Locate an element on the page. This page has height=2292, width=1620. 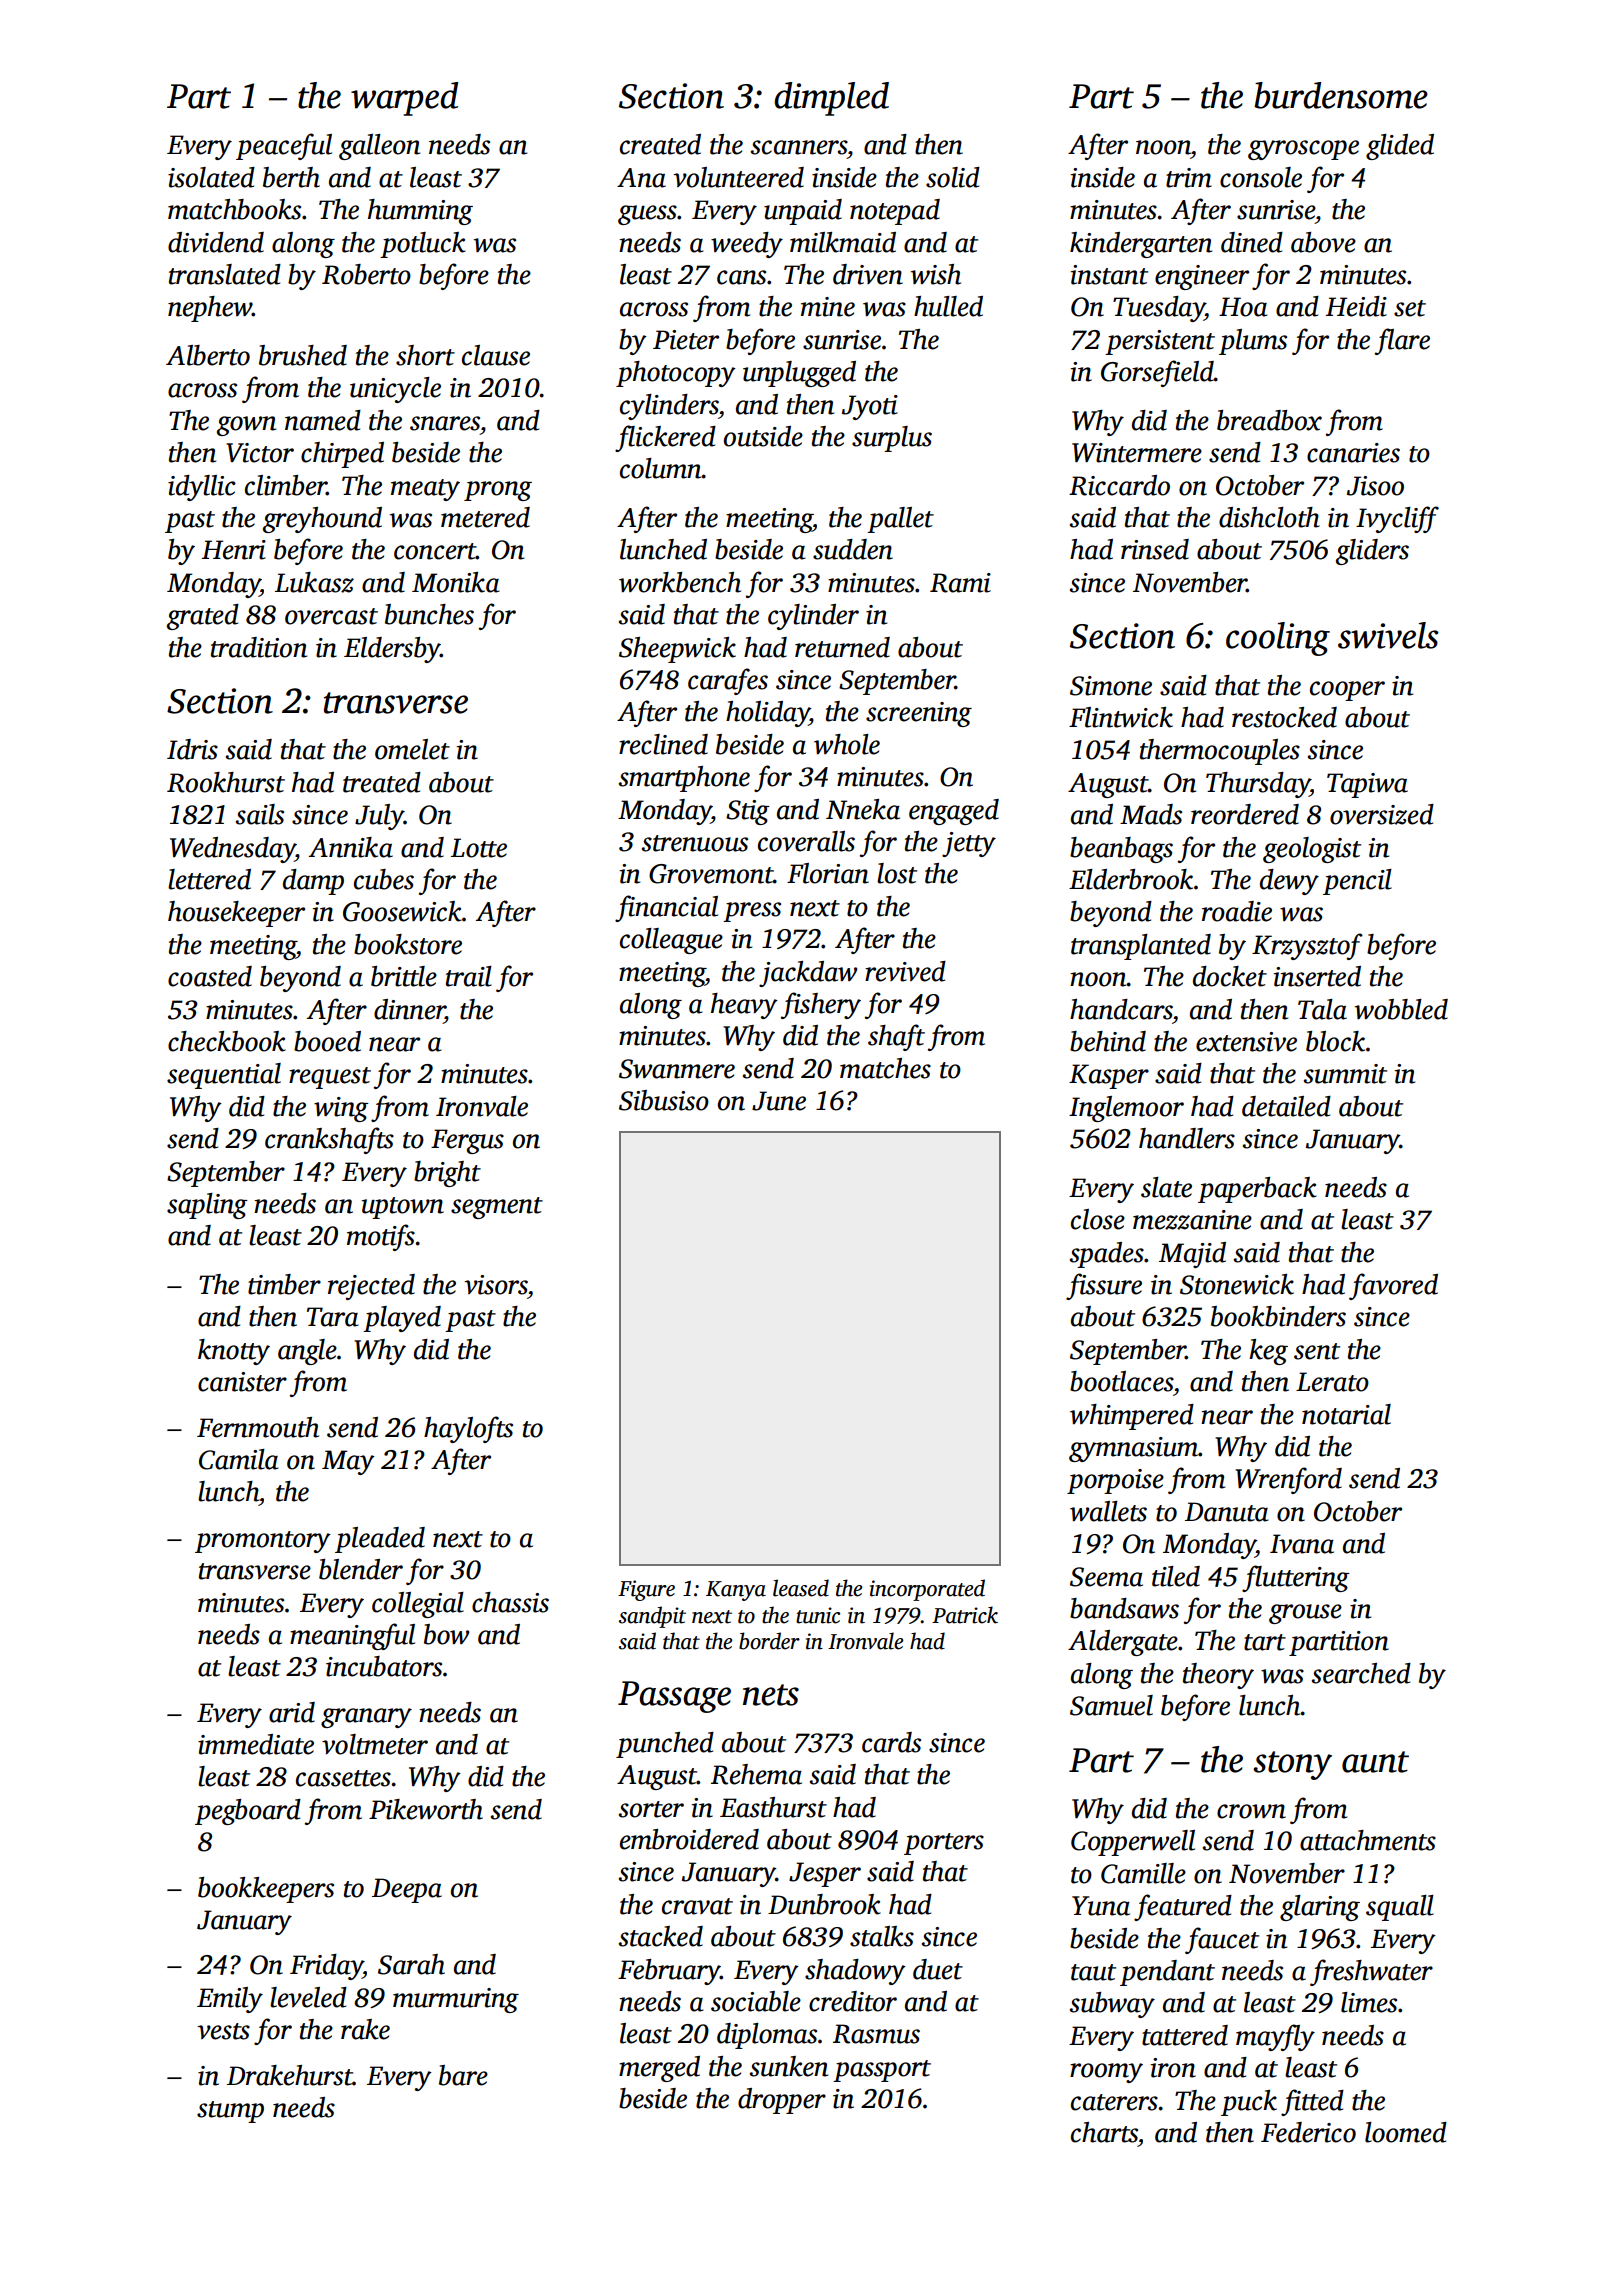
surplus is located at coordinates (892, 439).
